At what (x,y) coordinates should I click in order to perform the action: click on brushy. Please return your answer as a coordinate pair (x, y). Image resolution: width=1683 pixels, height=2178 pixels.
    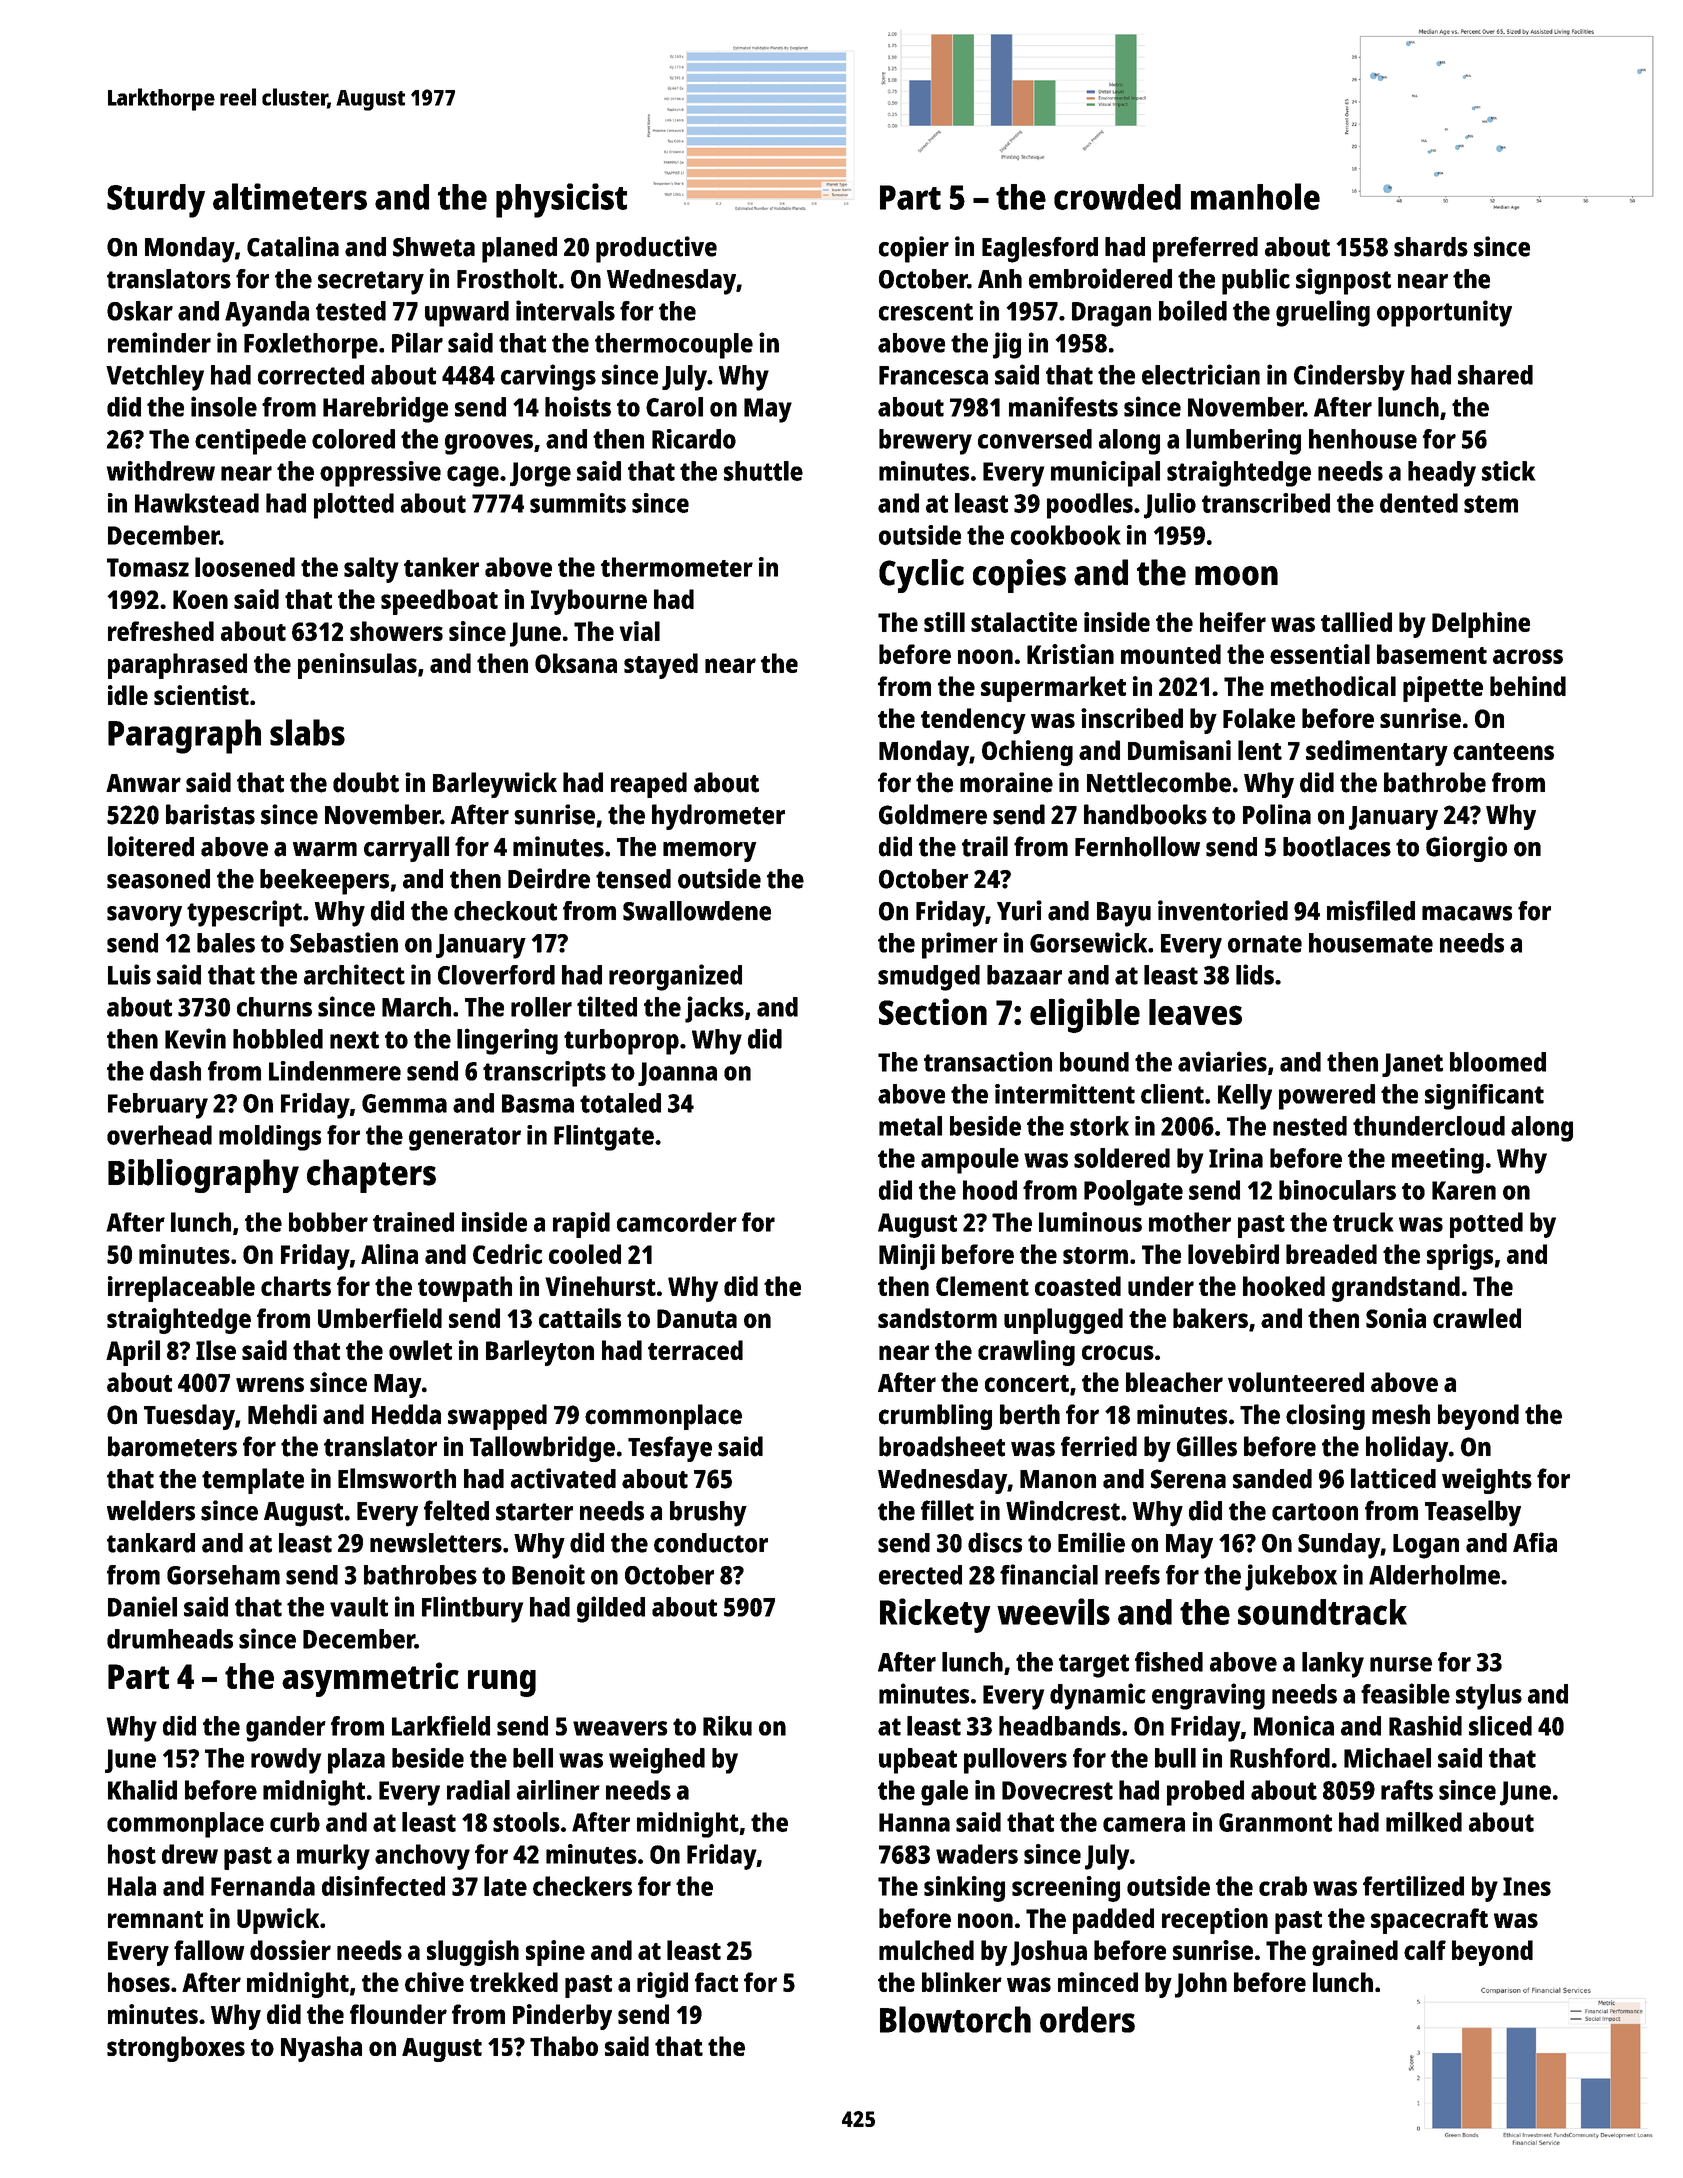
    Looking at the image, I should click on (708, 1514).
